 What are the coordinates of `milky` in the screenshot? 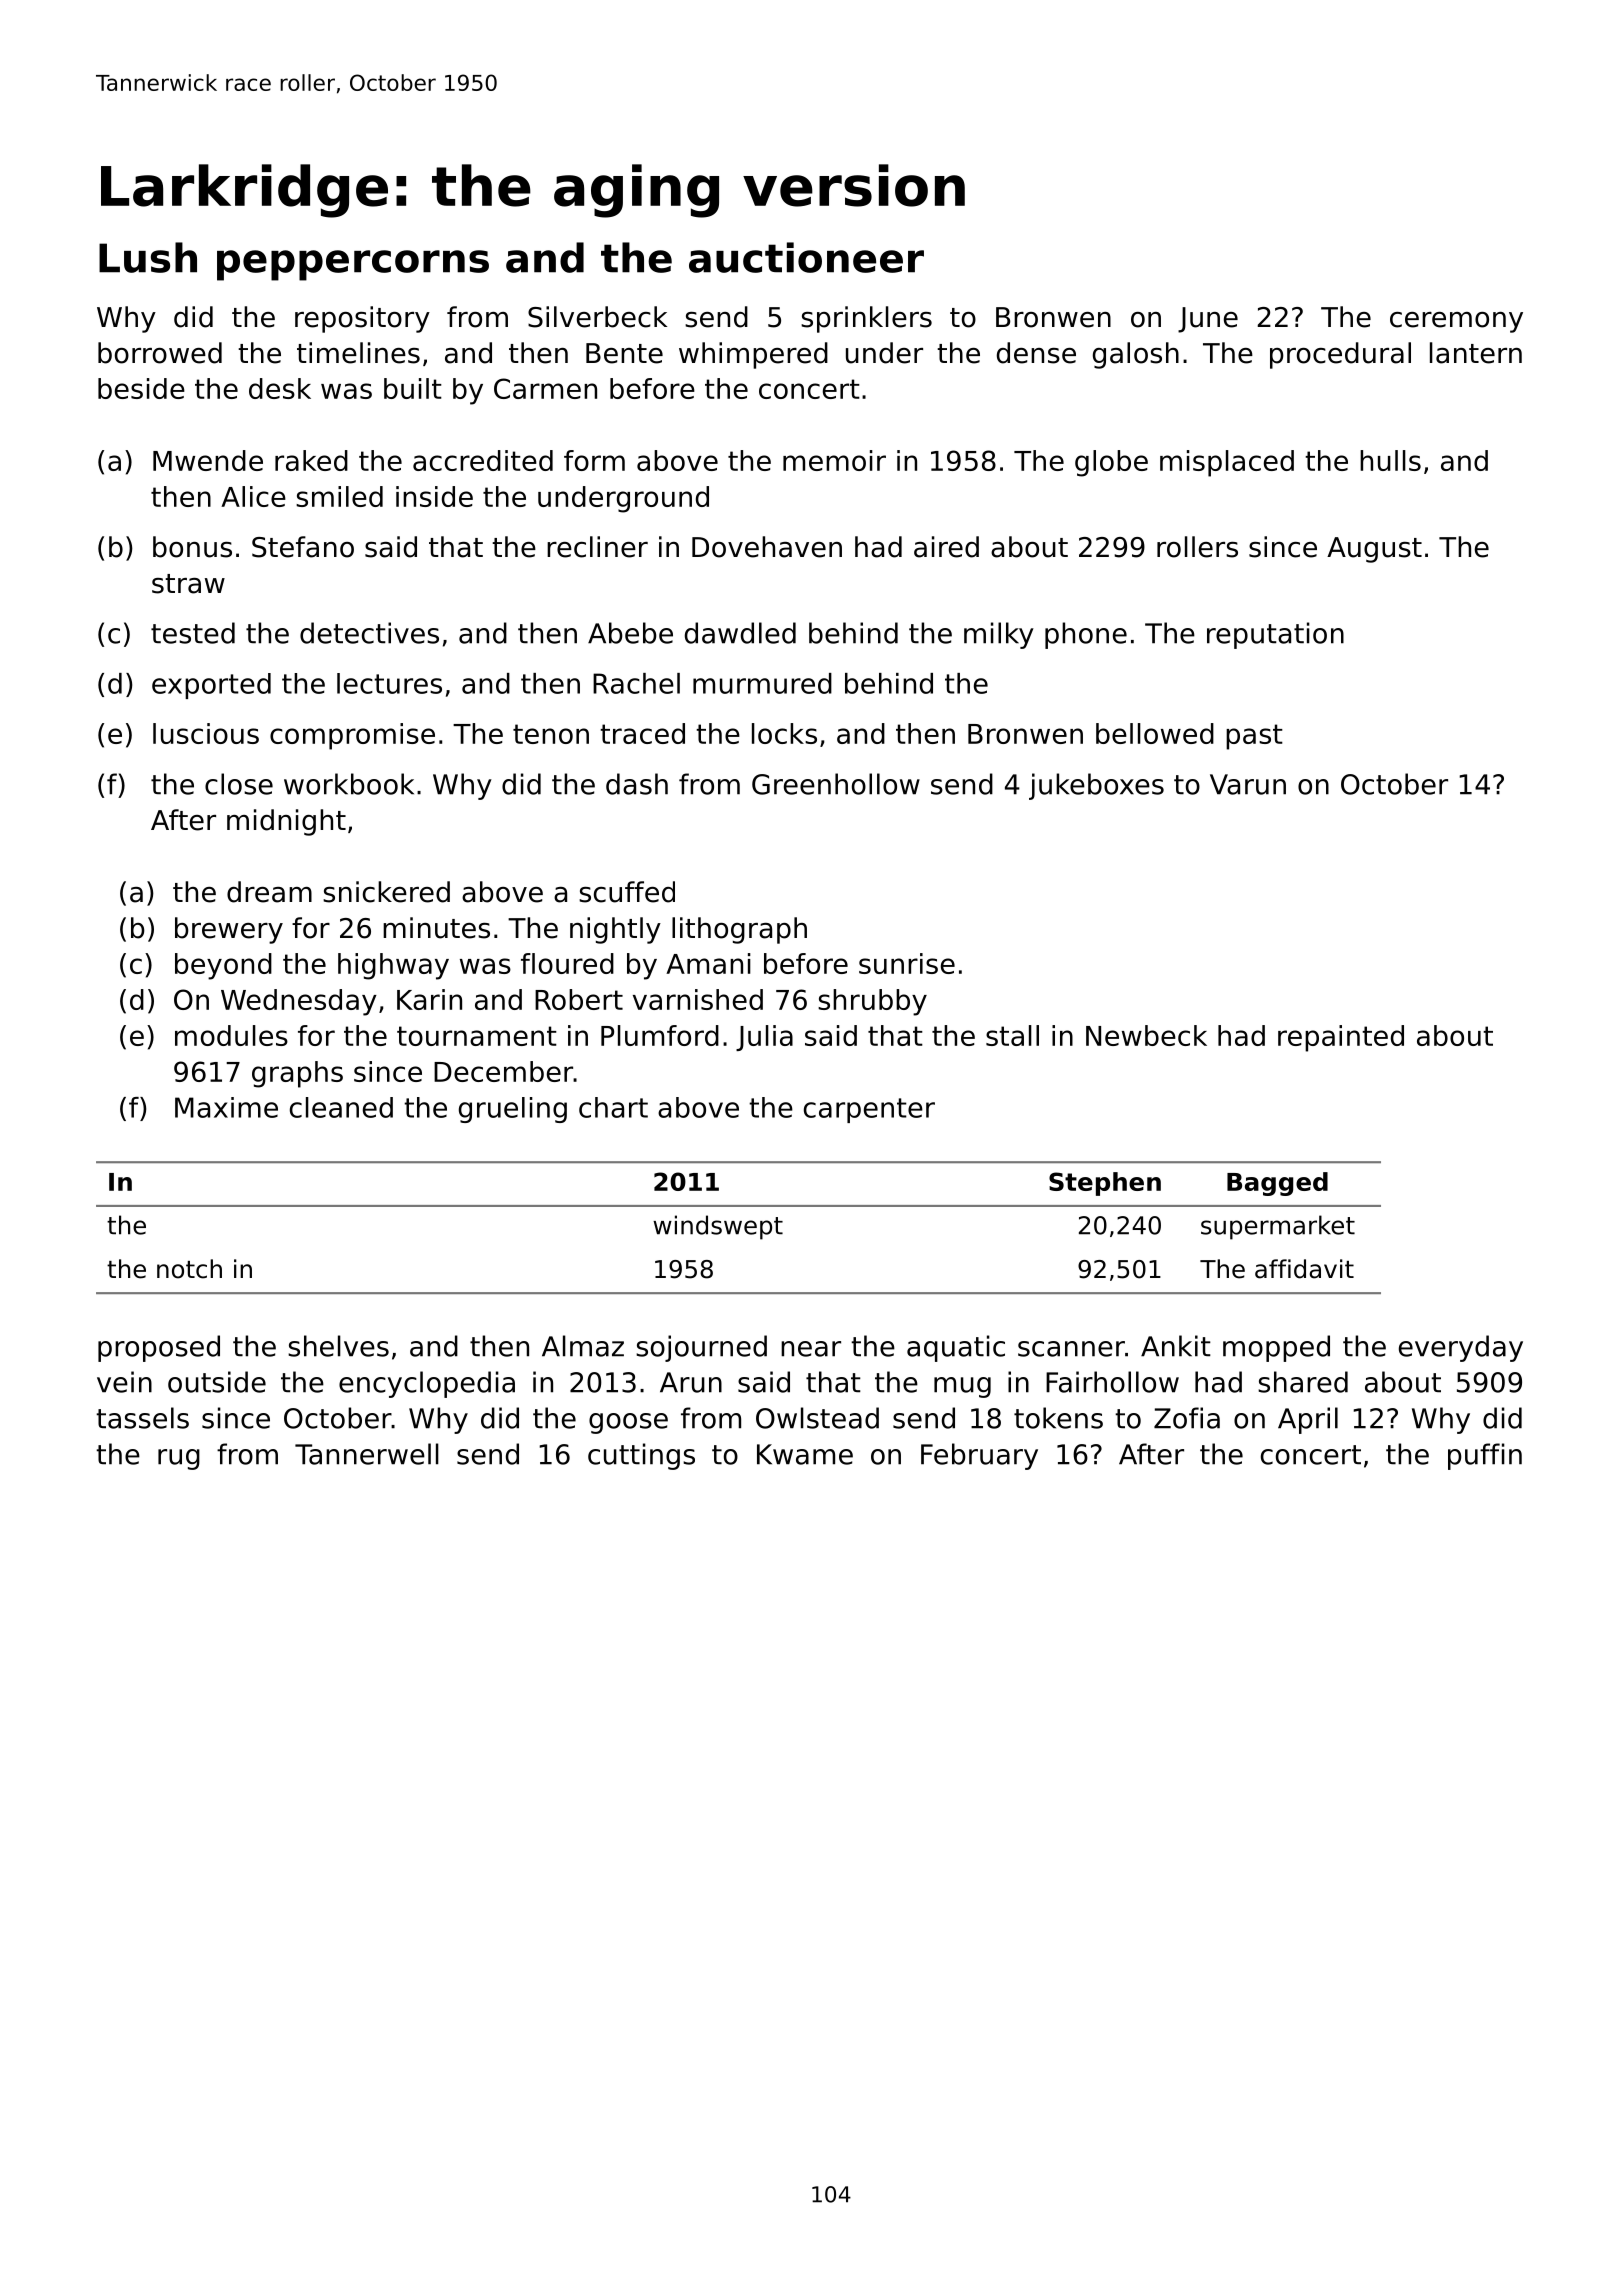 It's located at (999, 635).
